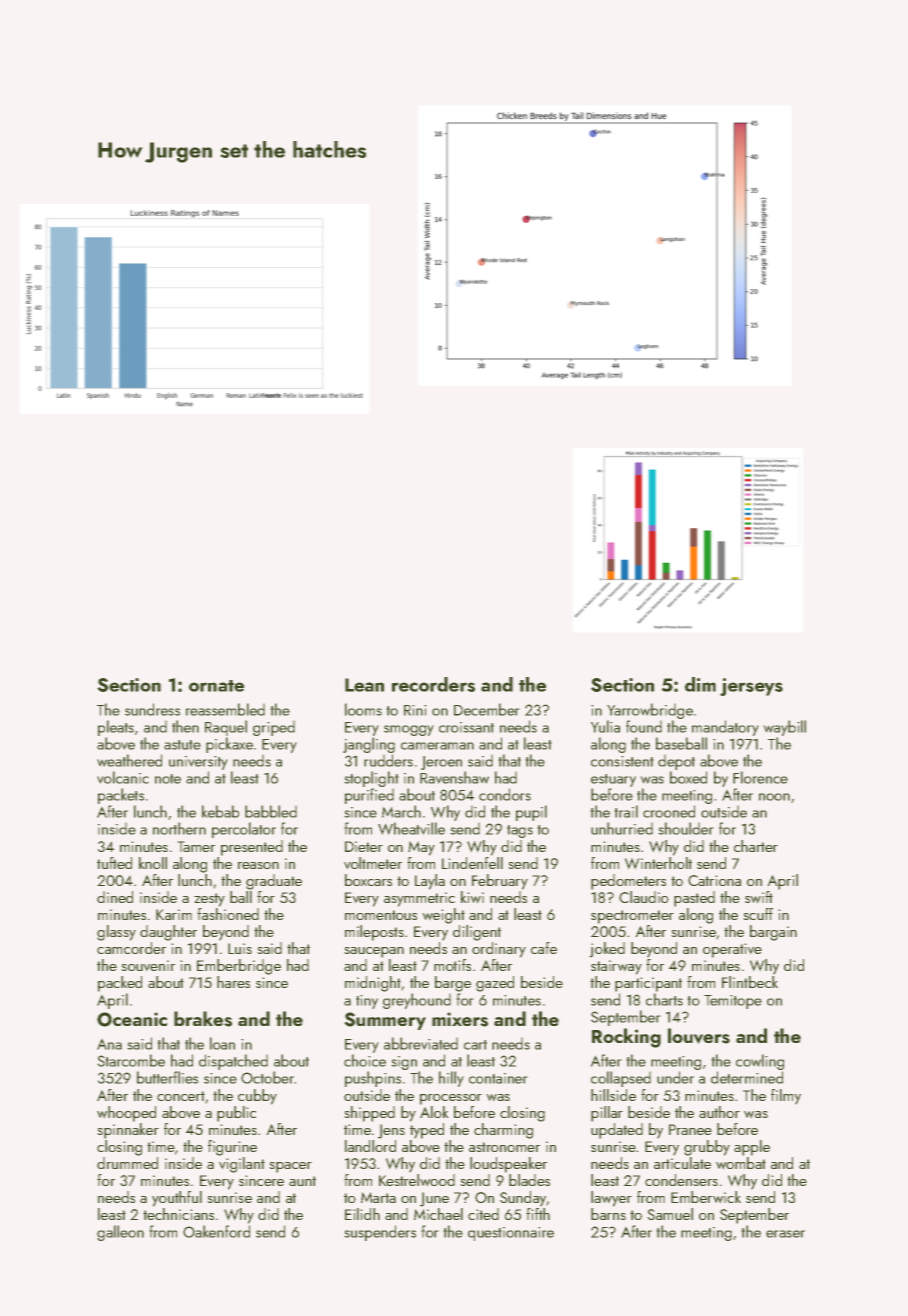  Describe the element at coordinates (229, 745) in the screenshot. I see `pickaxe` at that location.
